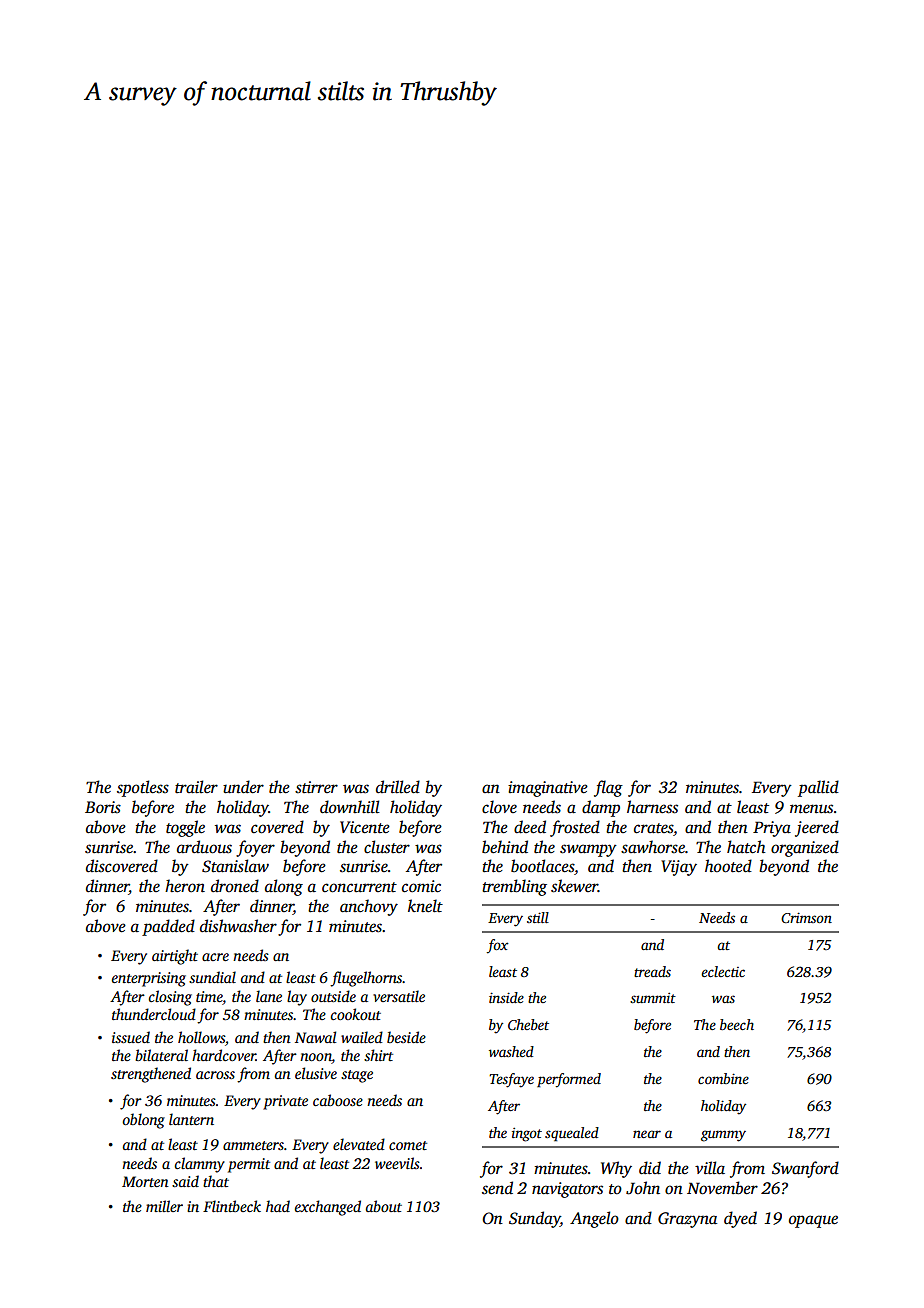  I want to click on spotless, so click(143, 788).
